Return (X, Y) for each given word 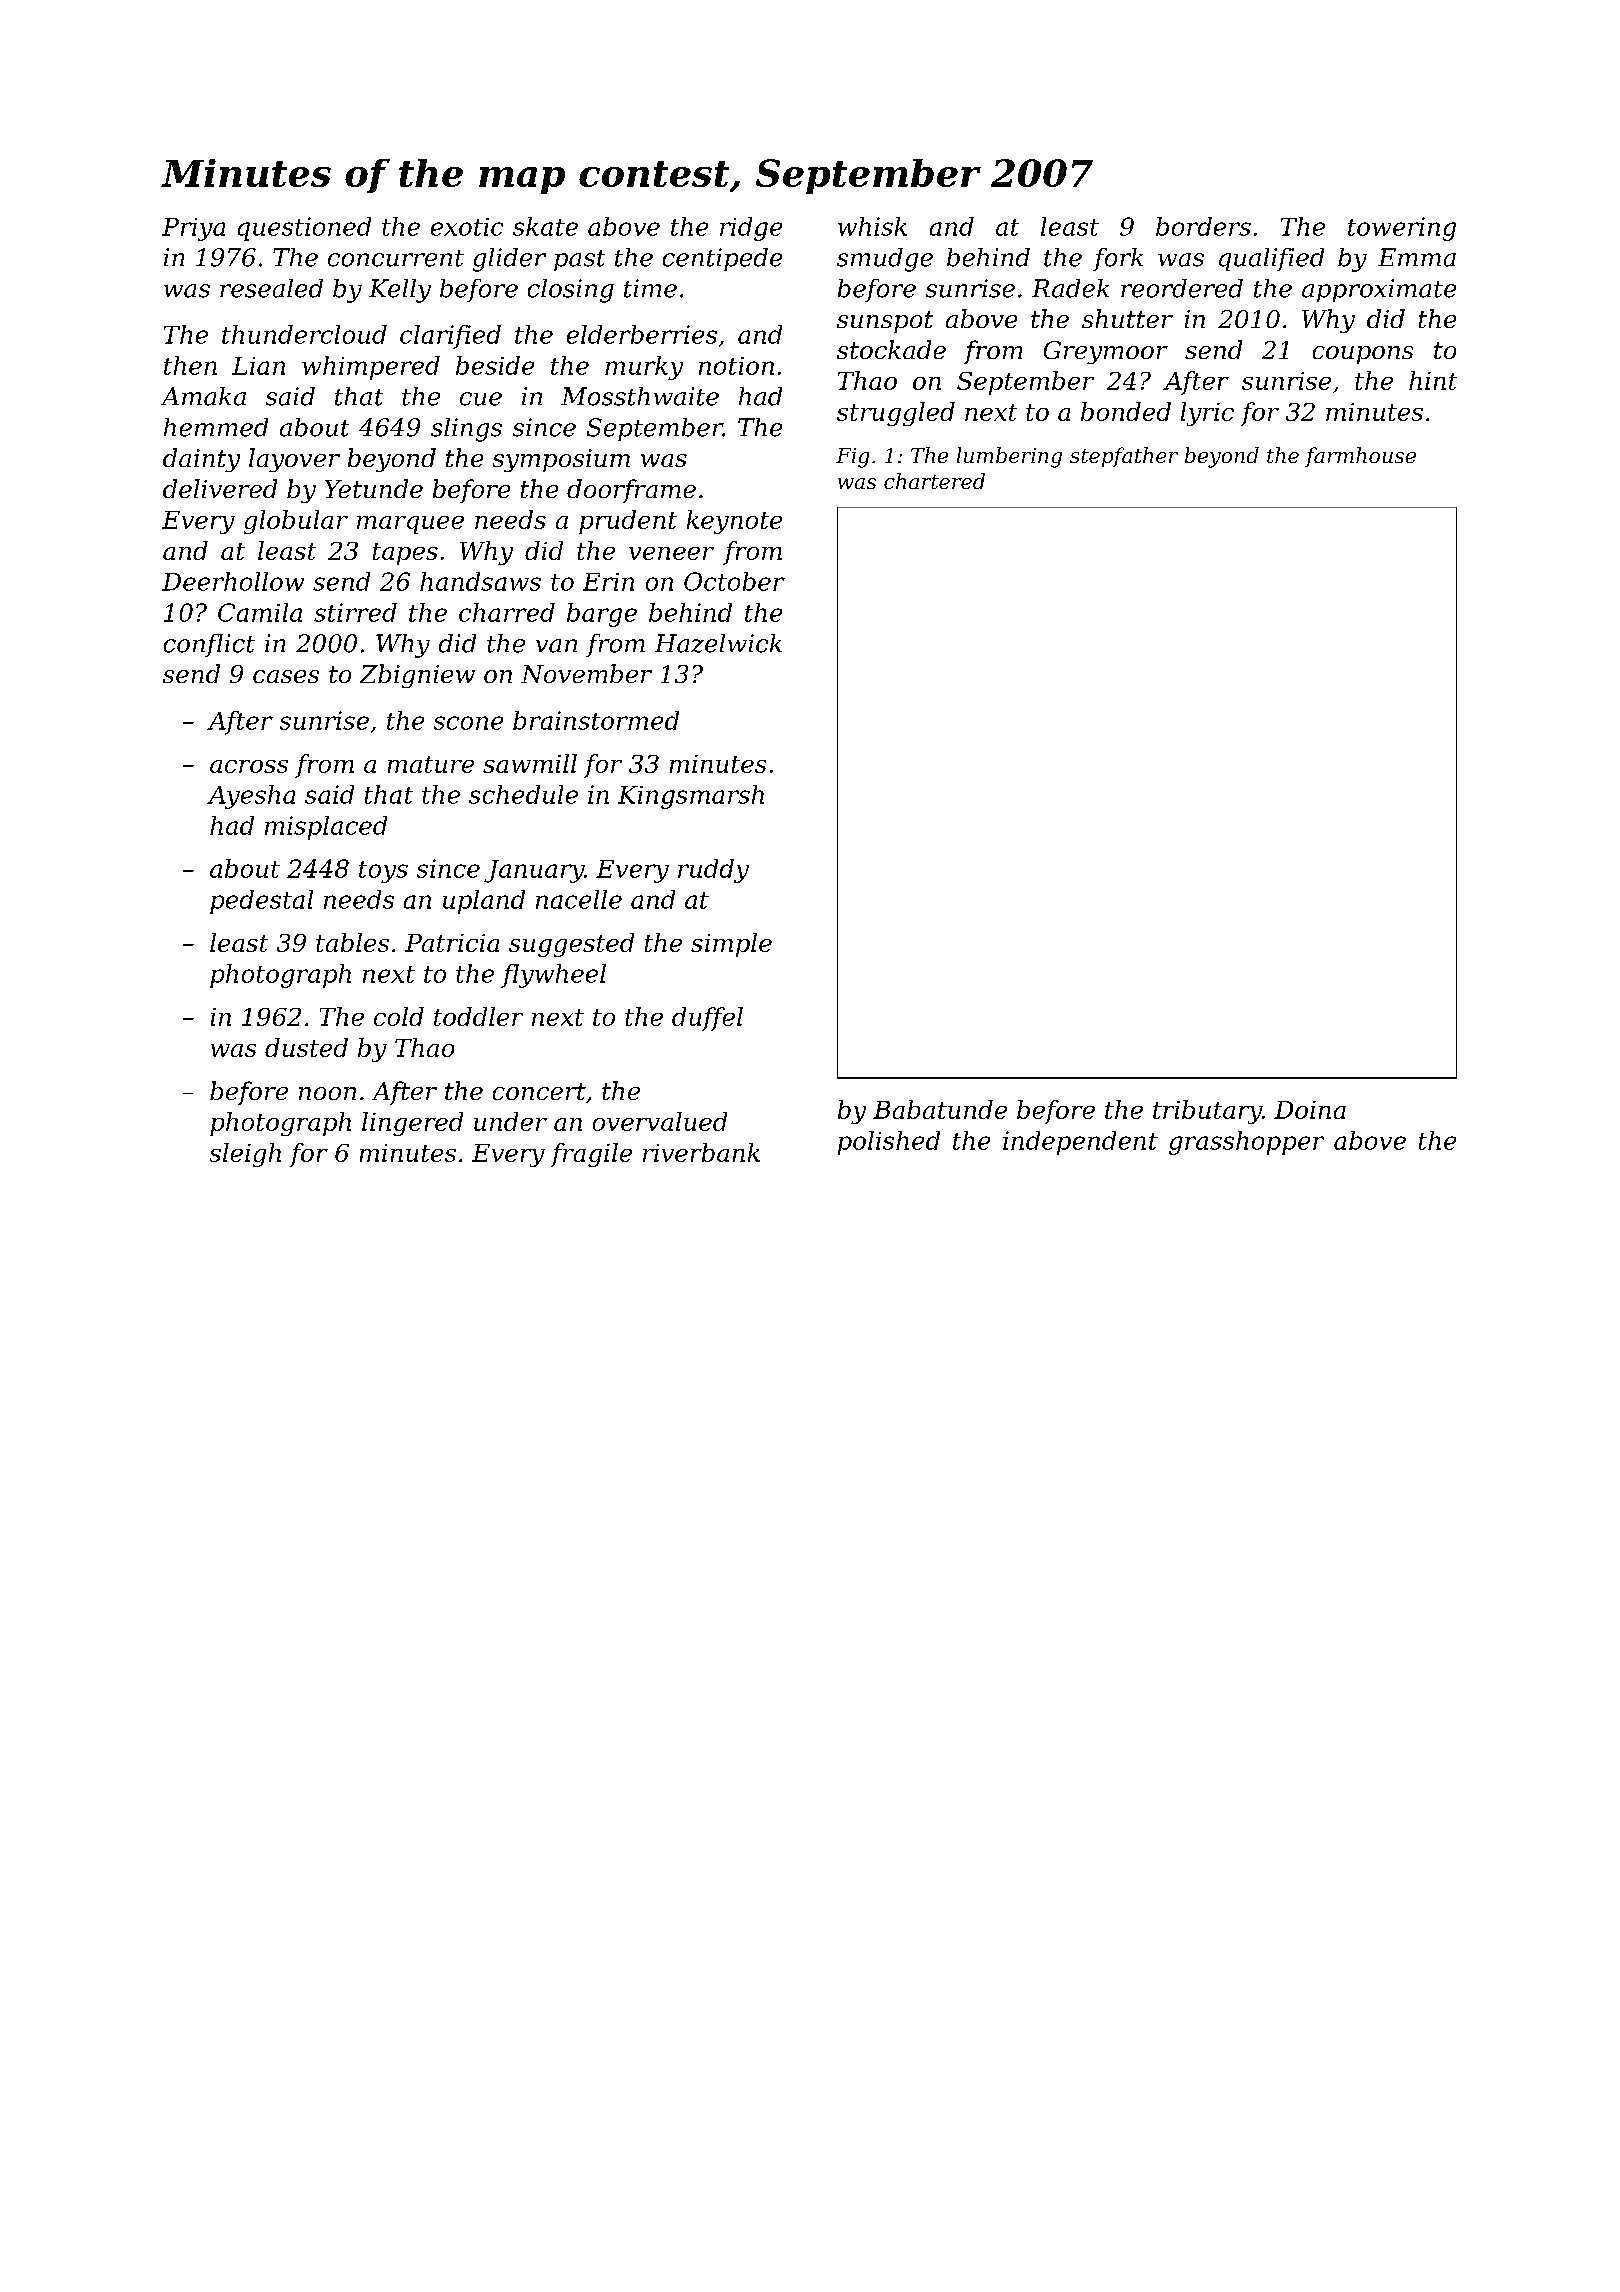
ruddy (713, 871)
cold (399, 1016)
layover (294, 460)
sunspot (885, 322)
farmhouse (1360, 457)
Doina (1310, 1110)
